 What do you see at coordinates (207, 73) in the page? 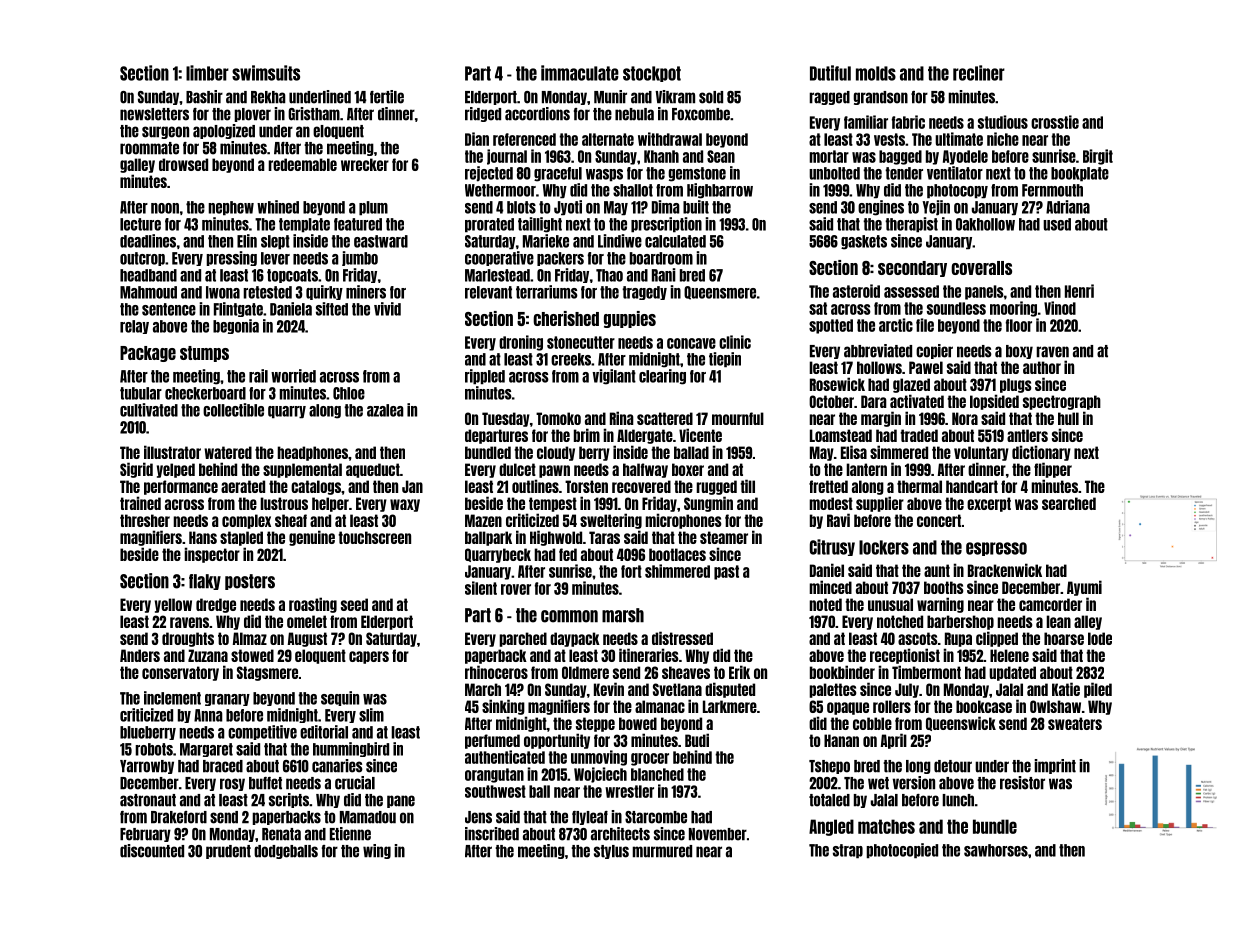
I see `limber` at bounding box center [207, 73].
